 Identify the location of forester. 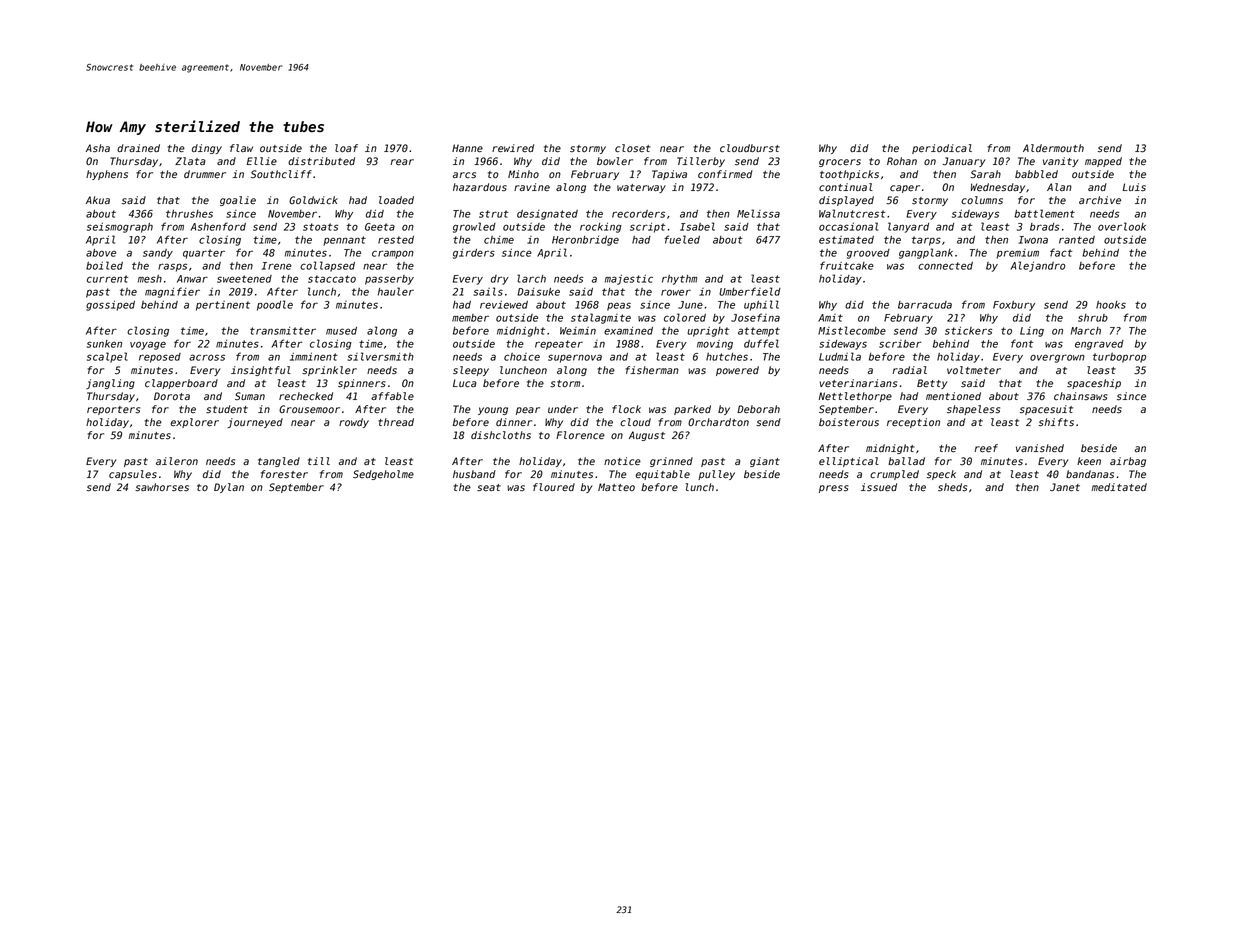
(284, 474).
